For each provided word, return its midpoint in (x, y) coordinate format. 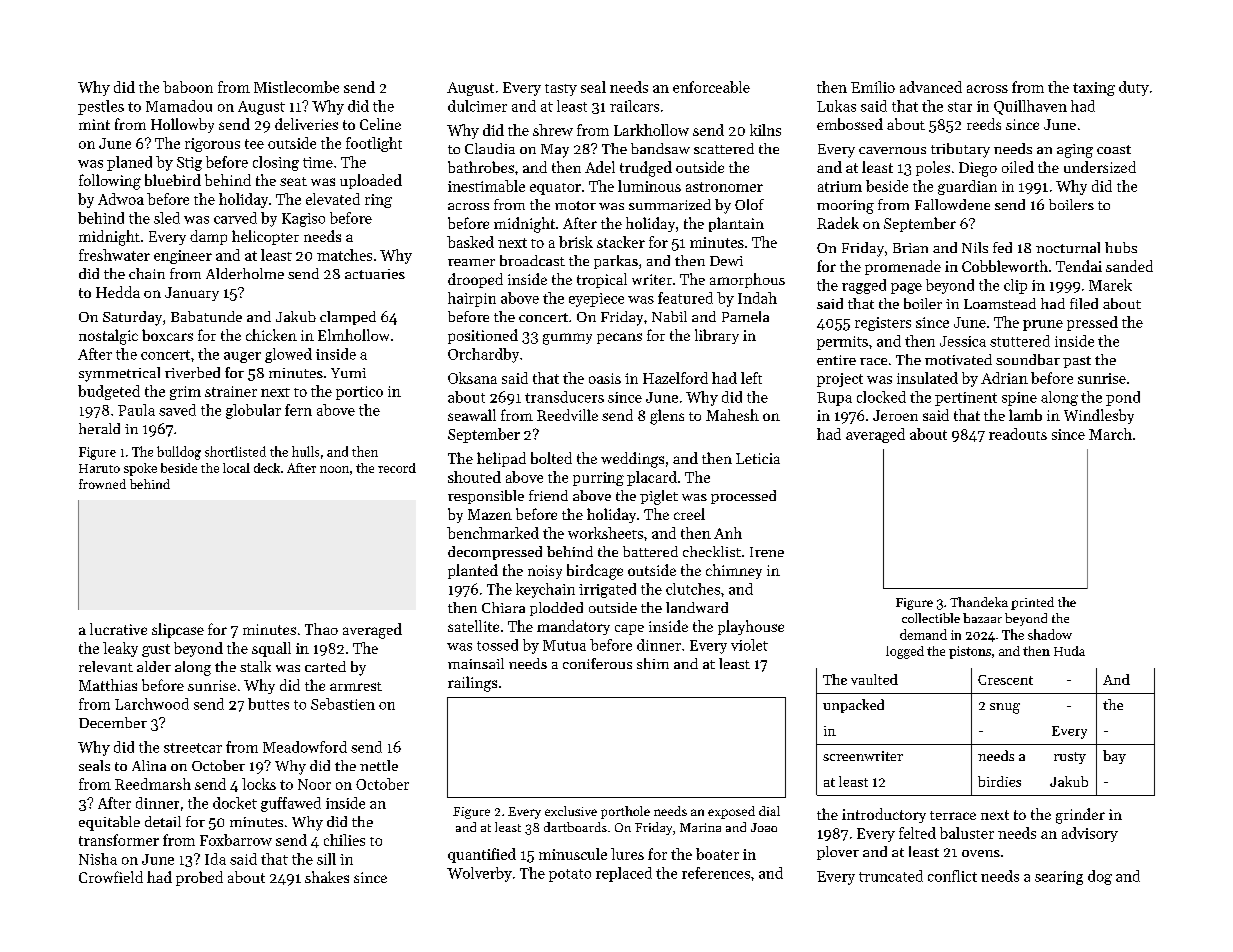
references (716, 873)
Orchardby (483, 355)
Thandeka (979, 602)
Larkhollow (651, 130)
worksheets (605, 533)
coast (1114, 149)
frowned (102, 484)
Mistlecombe (296, 87)
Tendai (1079, 266)
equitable (109, 823)
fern (298, 410)
